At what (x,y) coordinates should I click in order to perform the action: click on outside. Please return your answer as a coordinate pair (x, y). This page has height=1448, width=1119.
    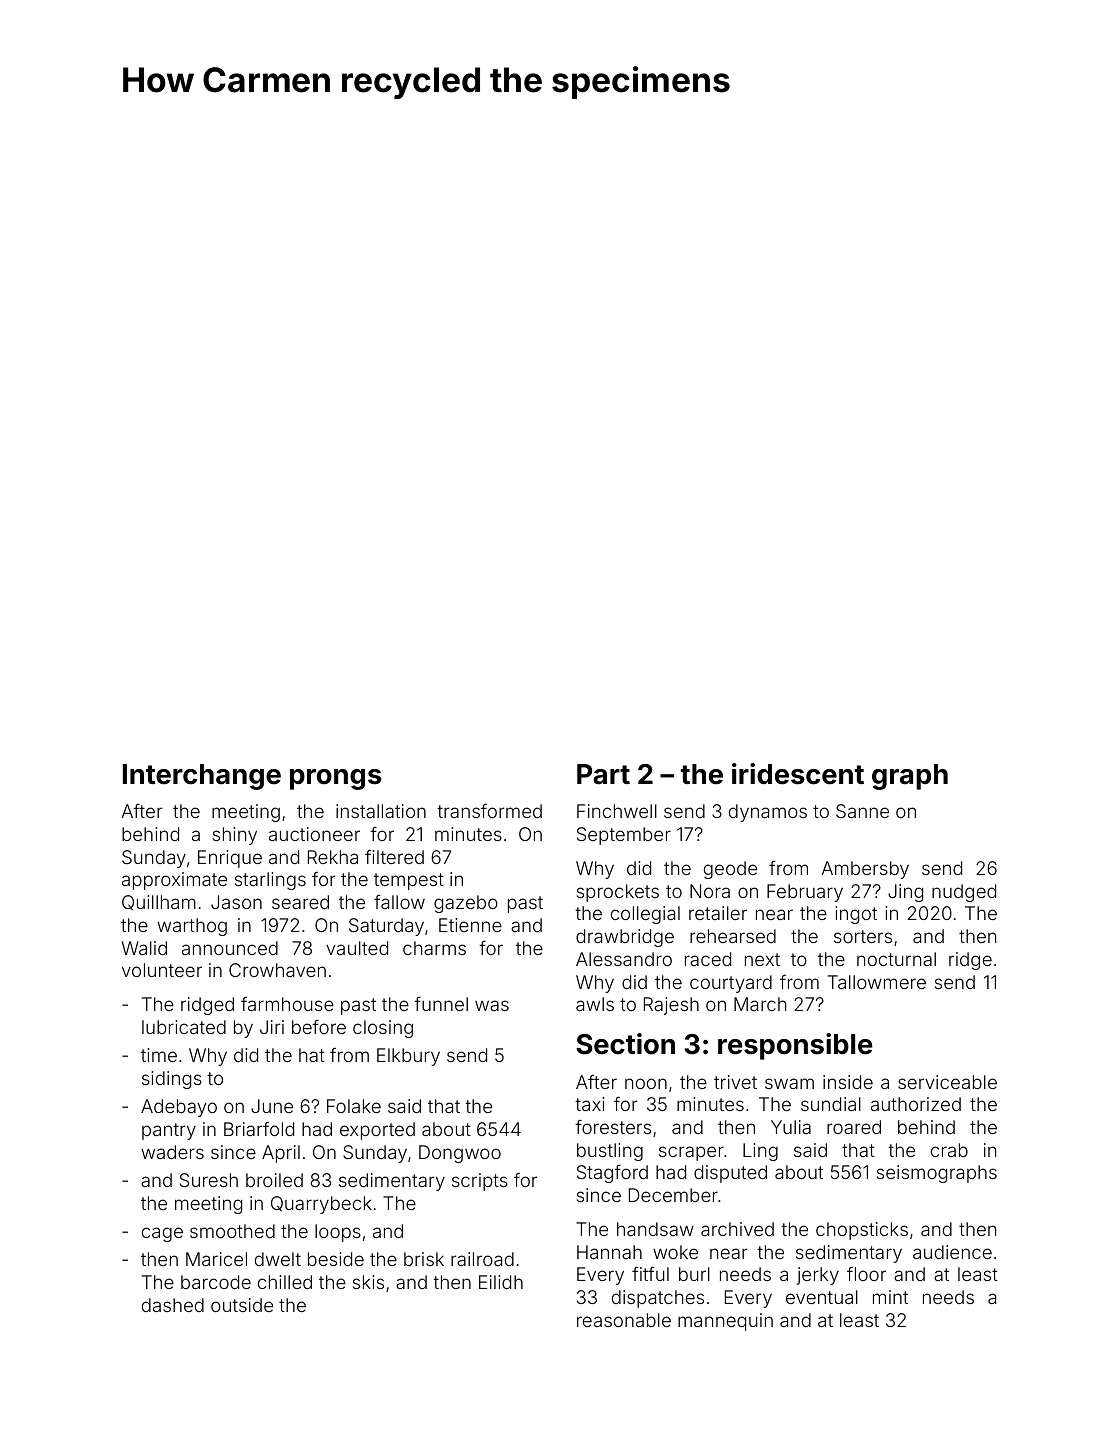
    Looking at the image, I should click on (242, 1305).
